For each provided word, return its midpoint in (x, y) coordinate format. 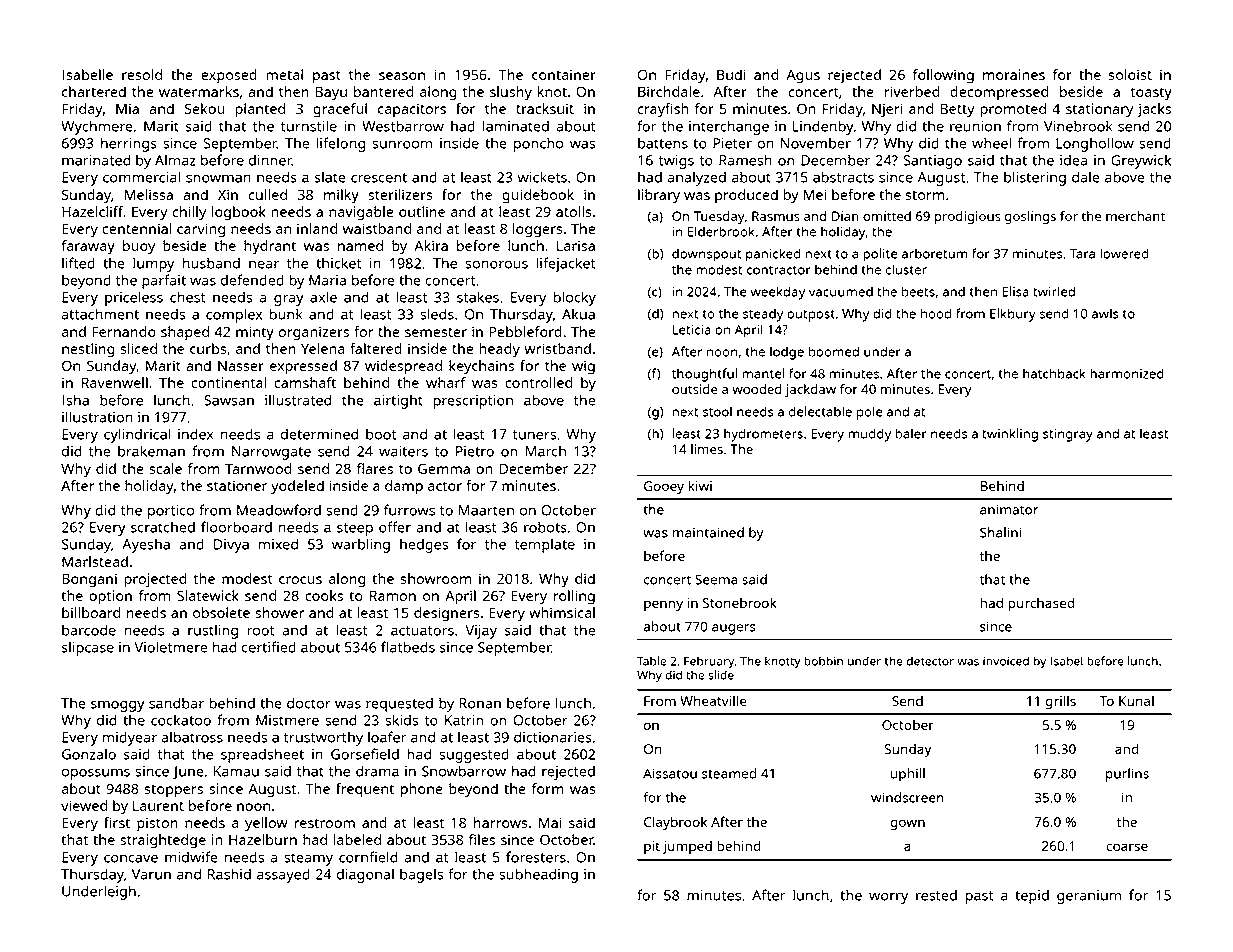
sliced (138, 348)
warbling (361, 545)
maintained (708, 532)
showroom (436, 578)
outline (422, 211)
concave (131, 859)
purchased (1041, 604)
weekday (778, 293)
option (110, 597)
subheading (538, 875)
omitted (887, 216)
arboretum (934, 253)
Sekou (204, 108)
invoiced (1006, 661)
